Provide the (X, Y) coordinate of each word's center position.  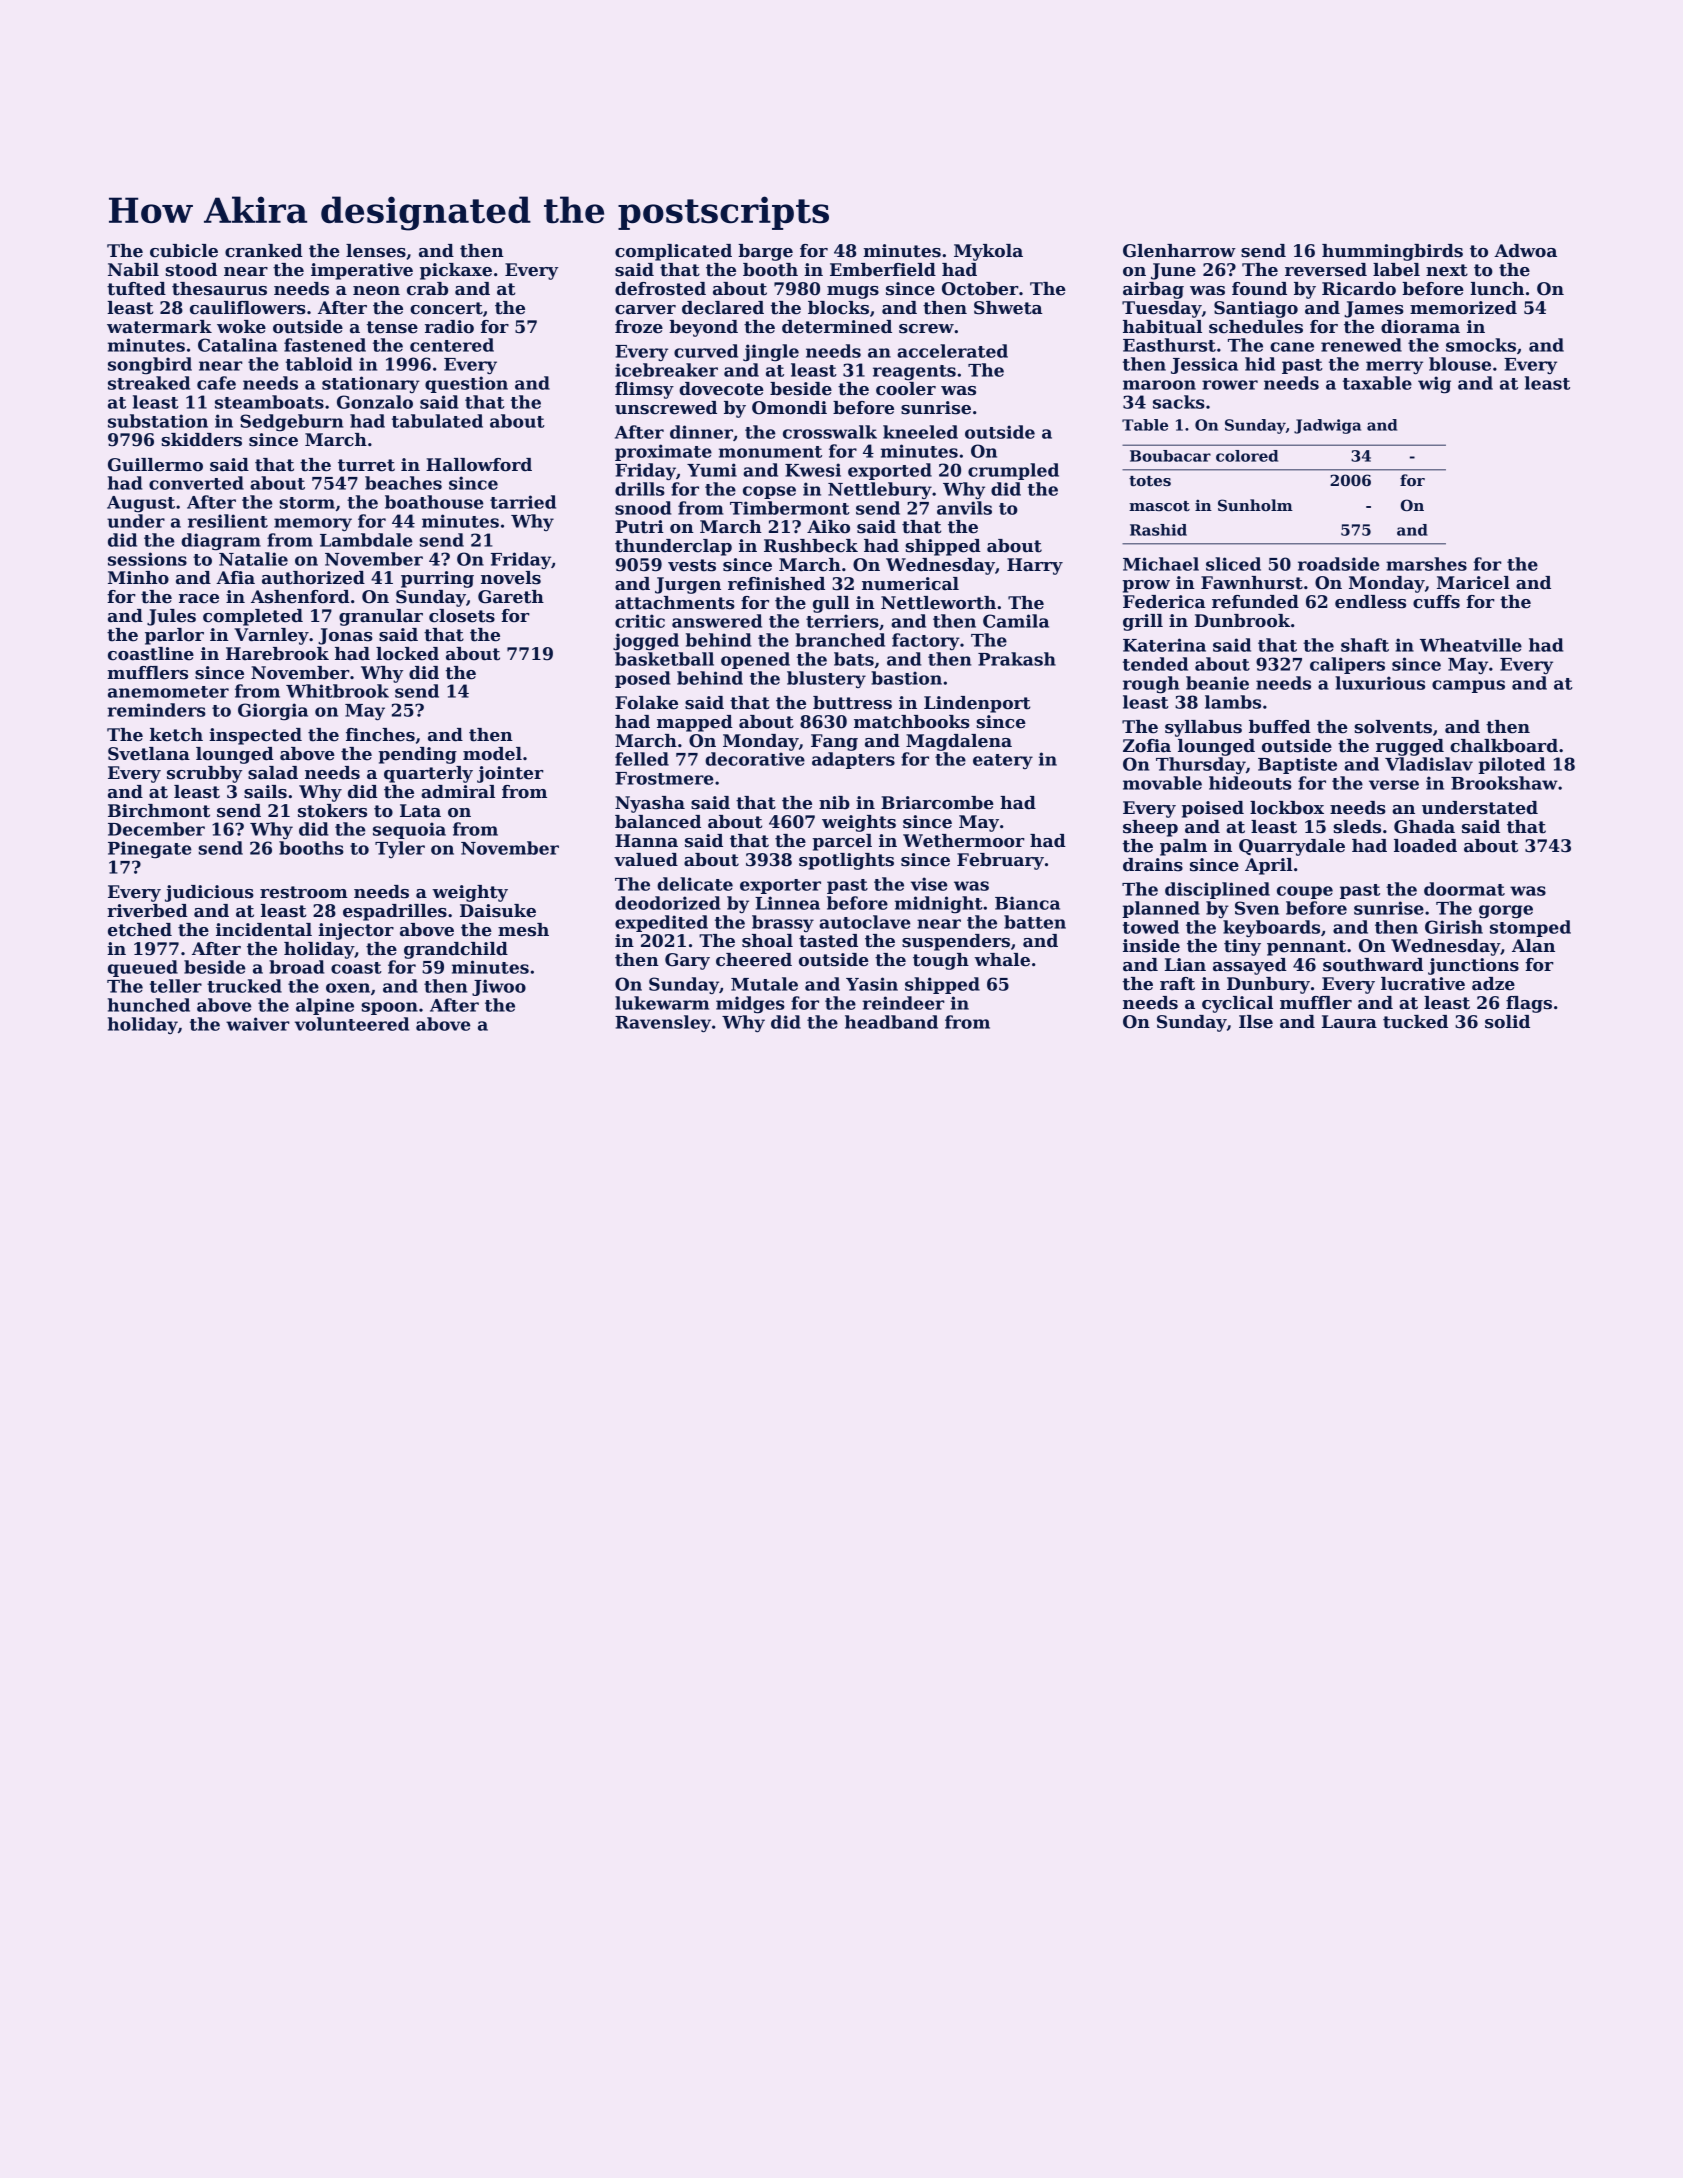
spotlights (846, 861)
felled (642, 759)
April (1269, 866)
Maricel (1473, 583)
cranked (264, 251)
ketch (176, 735)
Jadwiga (1327, 426)
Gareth (511, 597)
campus (1468, 686)
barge (765, 252)
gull (831, 604)
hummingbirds (1392, 252)
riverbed (147, 911)
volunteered (352, 1024)
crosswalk (830, 432)
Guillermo (155, 465)
